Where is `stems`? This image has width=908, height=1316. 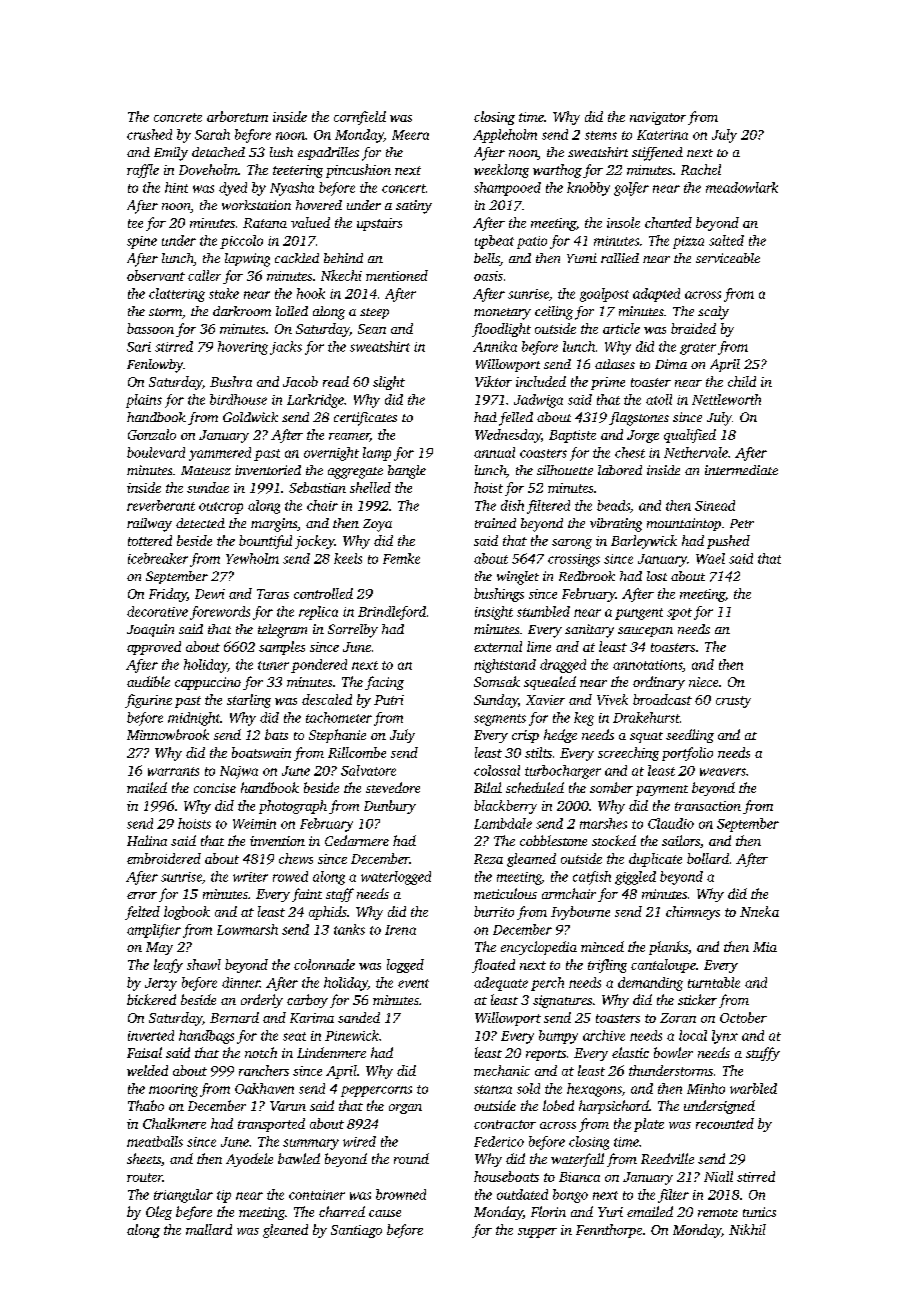 stems is located at coordinates (601, 135).
